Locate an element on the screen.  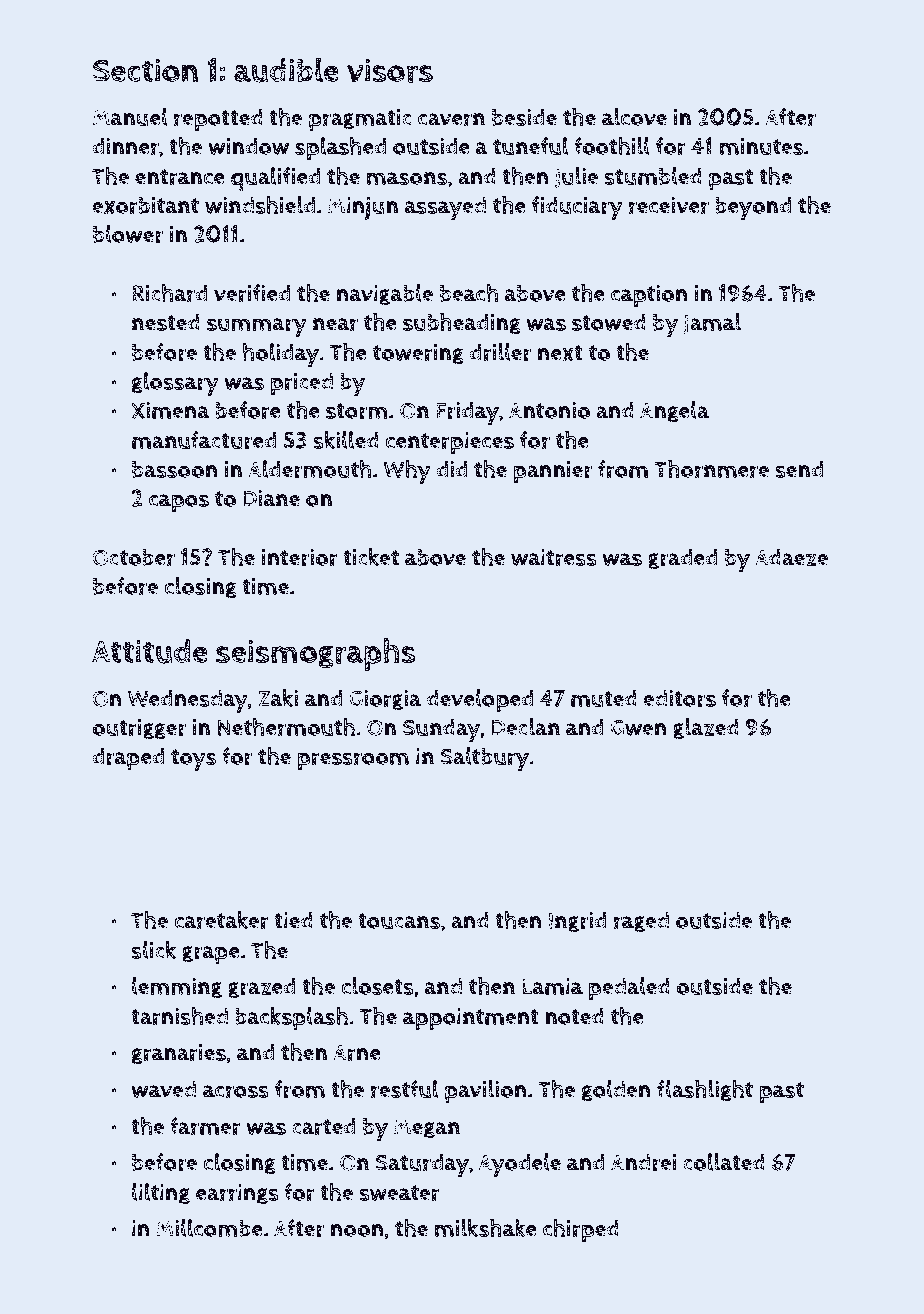
Adaeze is located at coordinates (791, 557).
